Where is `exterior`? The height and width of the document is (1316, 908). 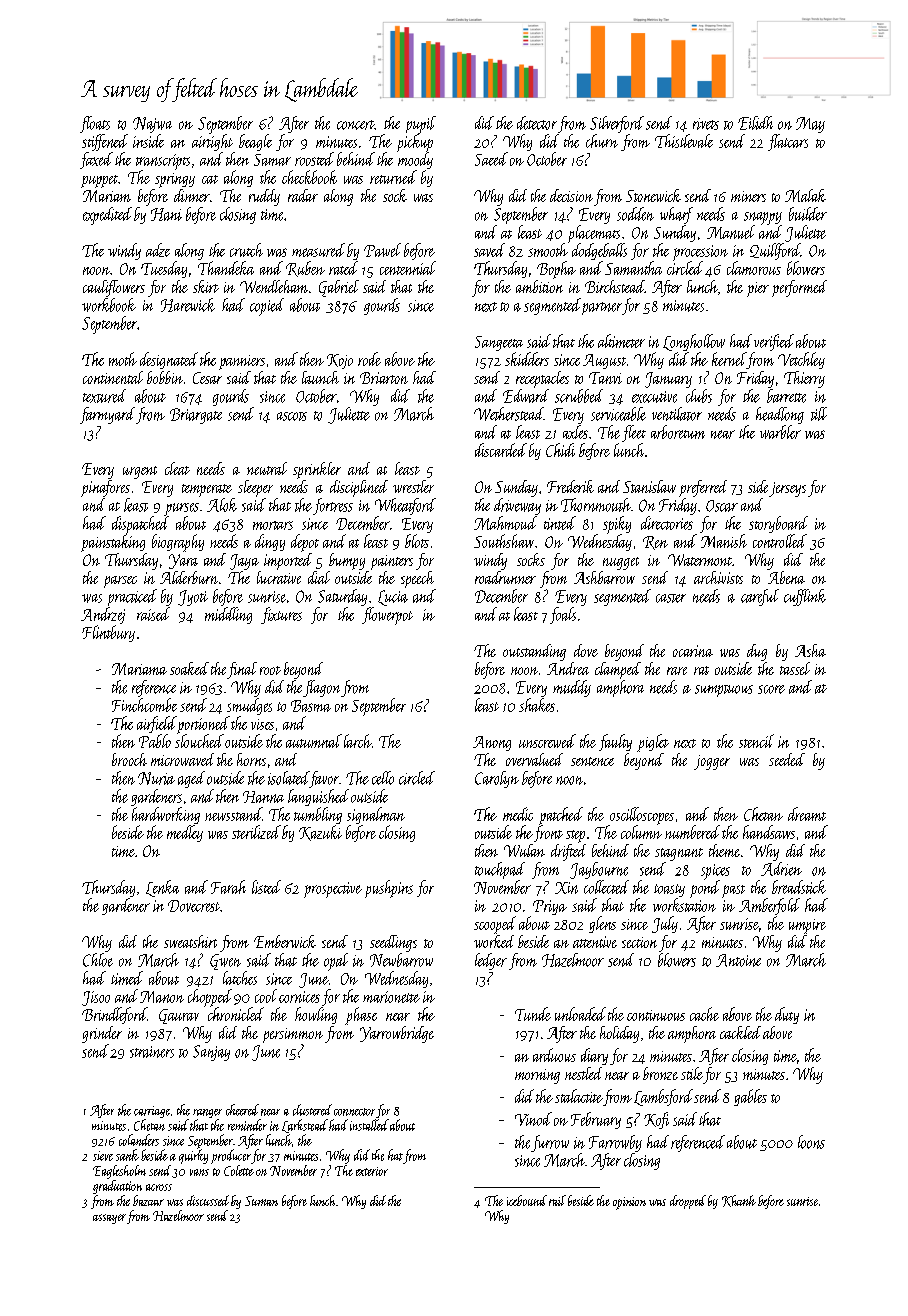 exterior is located at coordinates (372, 1171).
